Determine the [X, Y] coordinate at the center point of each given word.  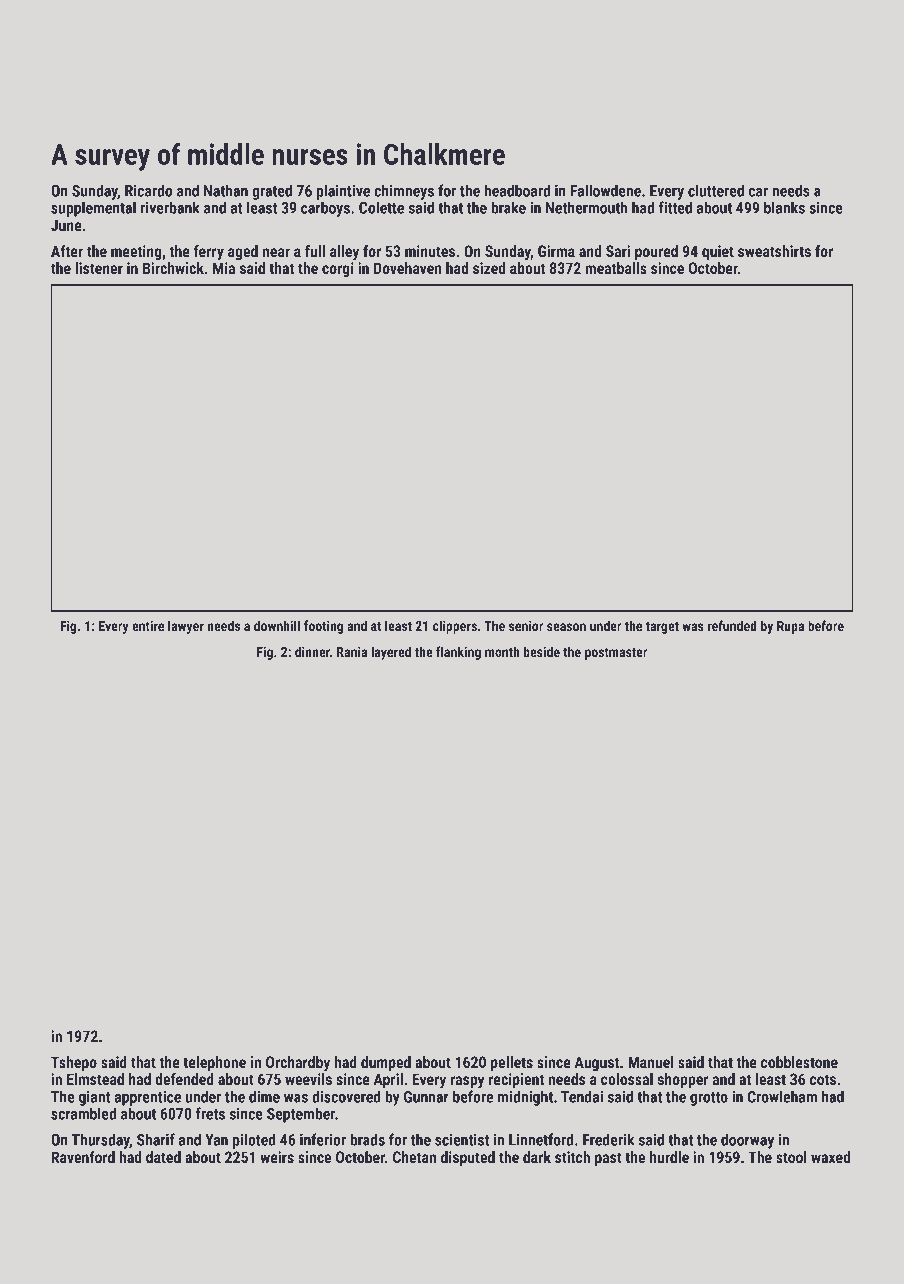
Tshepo [74, 1063]
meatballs [616, 268]
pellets [512, 1063]
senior [526, 626]
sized [489, 268]
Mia [224, 268]
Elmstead [95, 1079]
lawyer [186, 627]
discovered [346, 1096]
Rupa [790, 627]
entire [148, 625]
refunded [732, 625]
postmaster [616, 654]
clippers [455, 627]
